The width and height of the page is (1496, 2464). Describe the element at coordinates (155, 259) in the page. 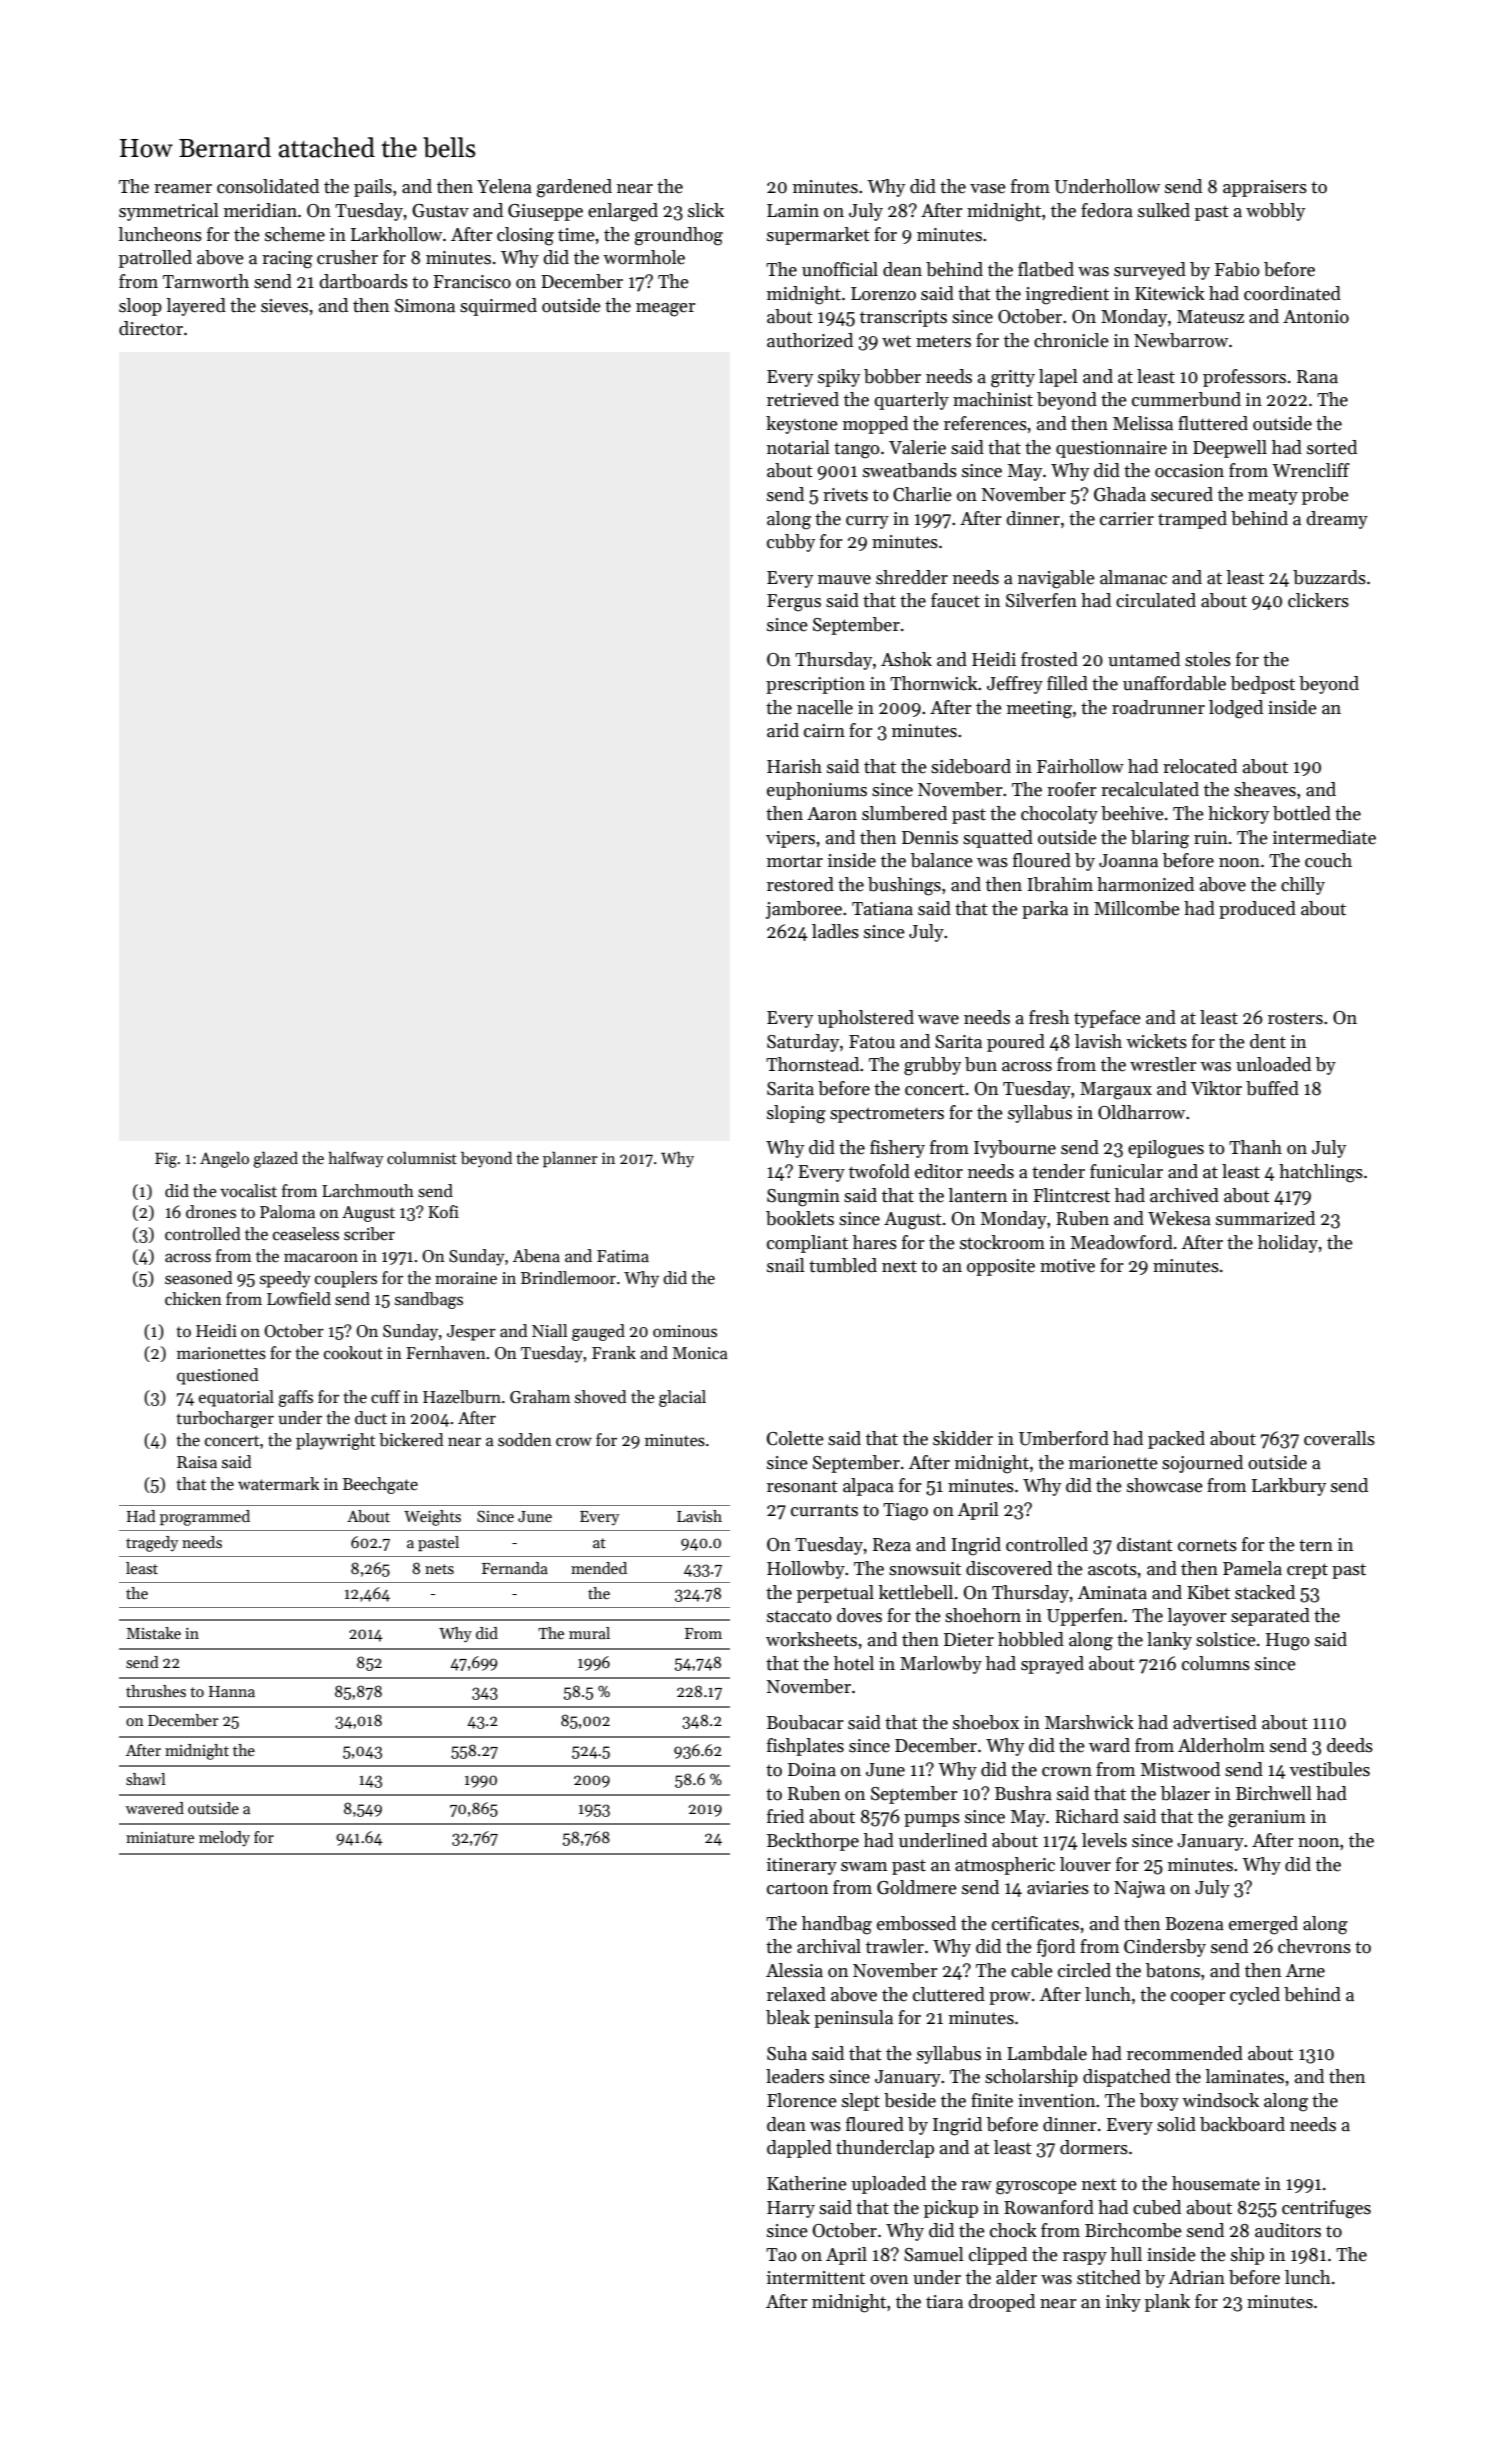

I see `patrolled` at that location.
